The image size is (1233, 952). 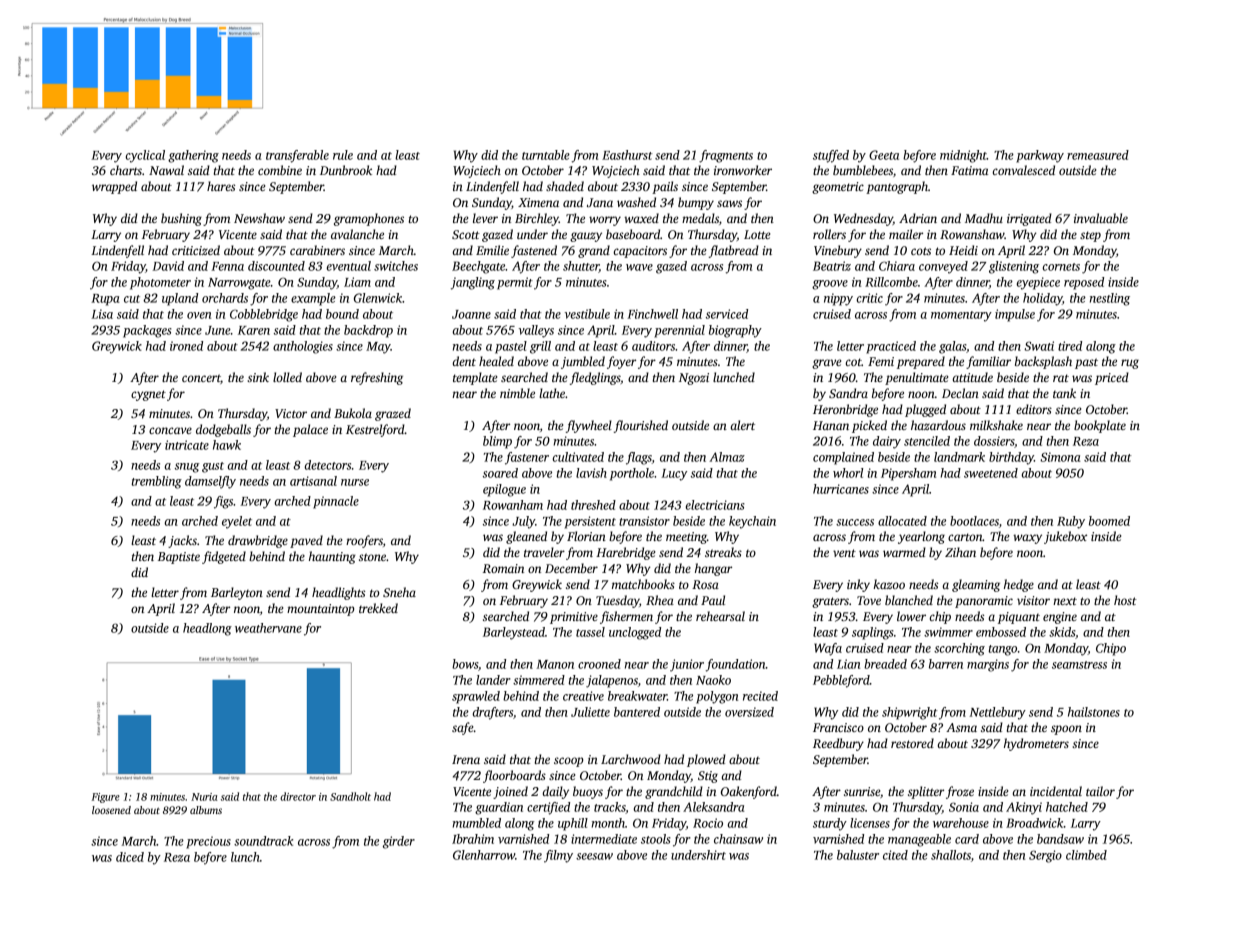 What do you see at coordinates (343, 155) in the screenshot?
I see `rule` at bounding box center [343, 155].
